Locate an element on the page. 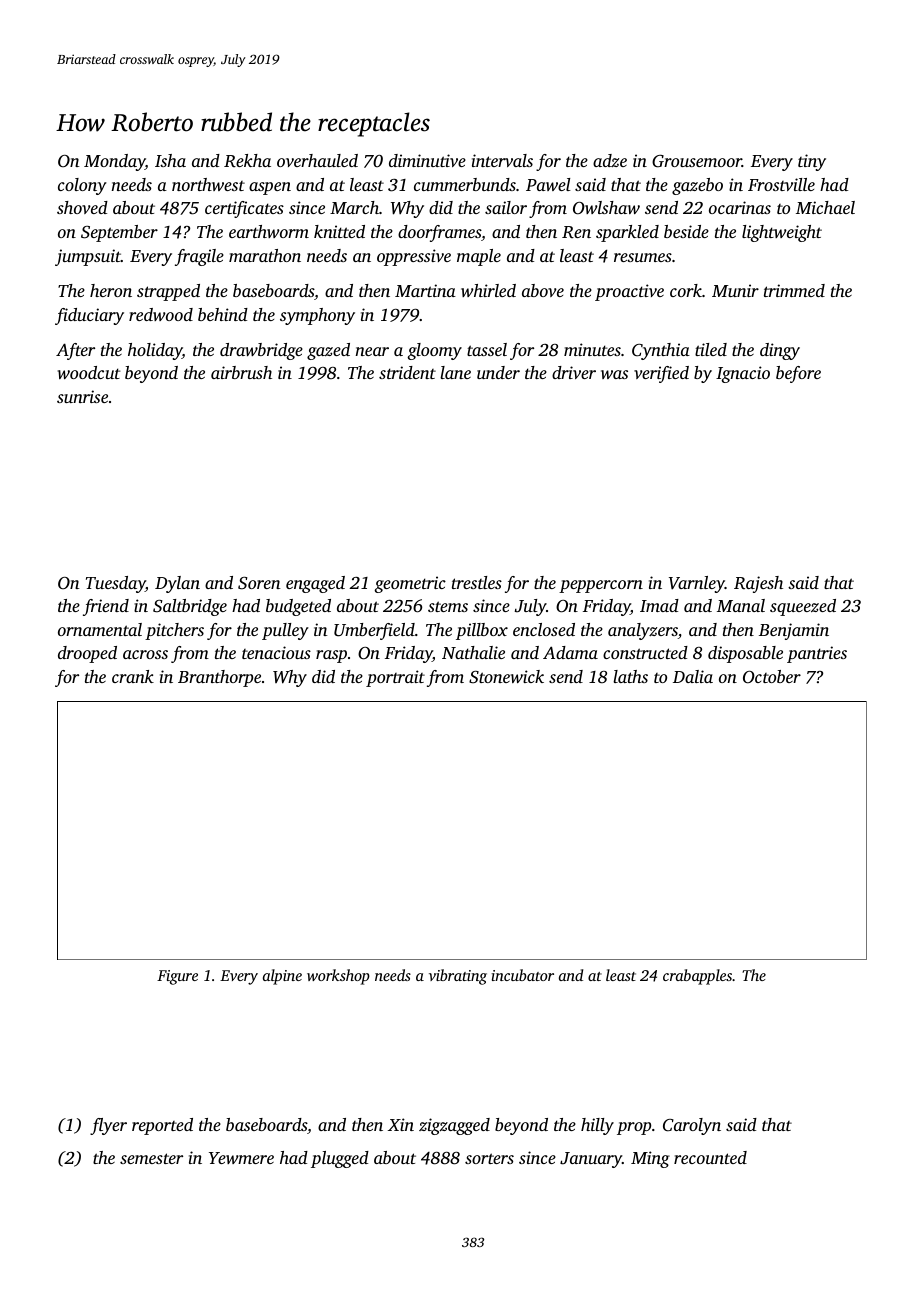 The image size is (924, 1308). squeezed is located at coordinates (803, 607).
